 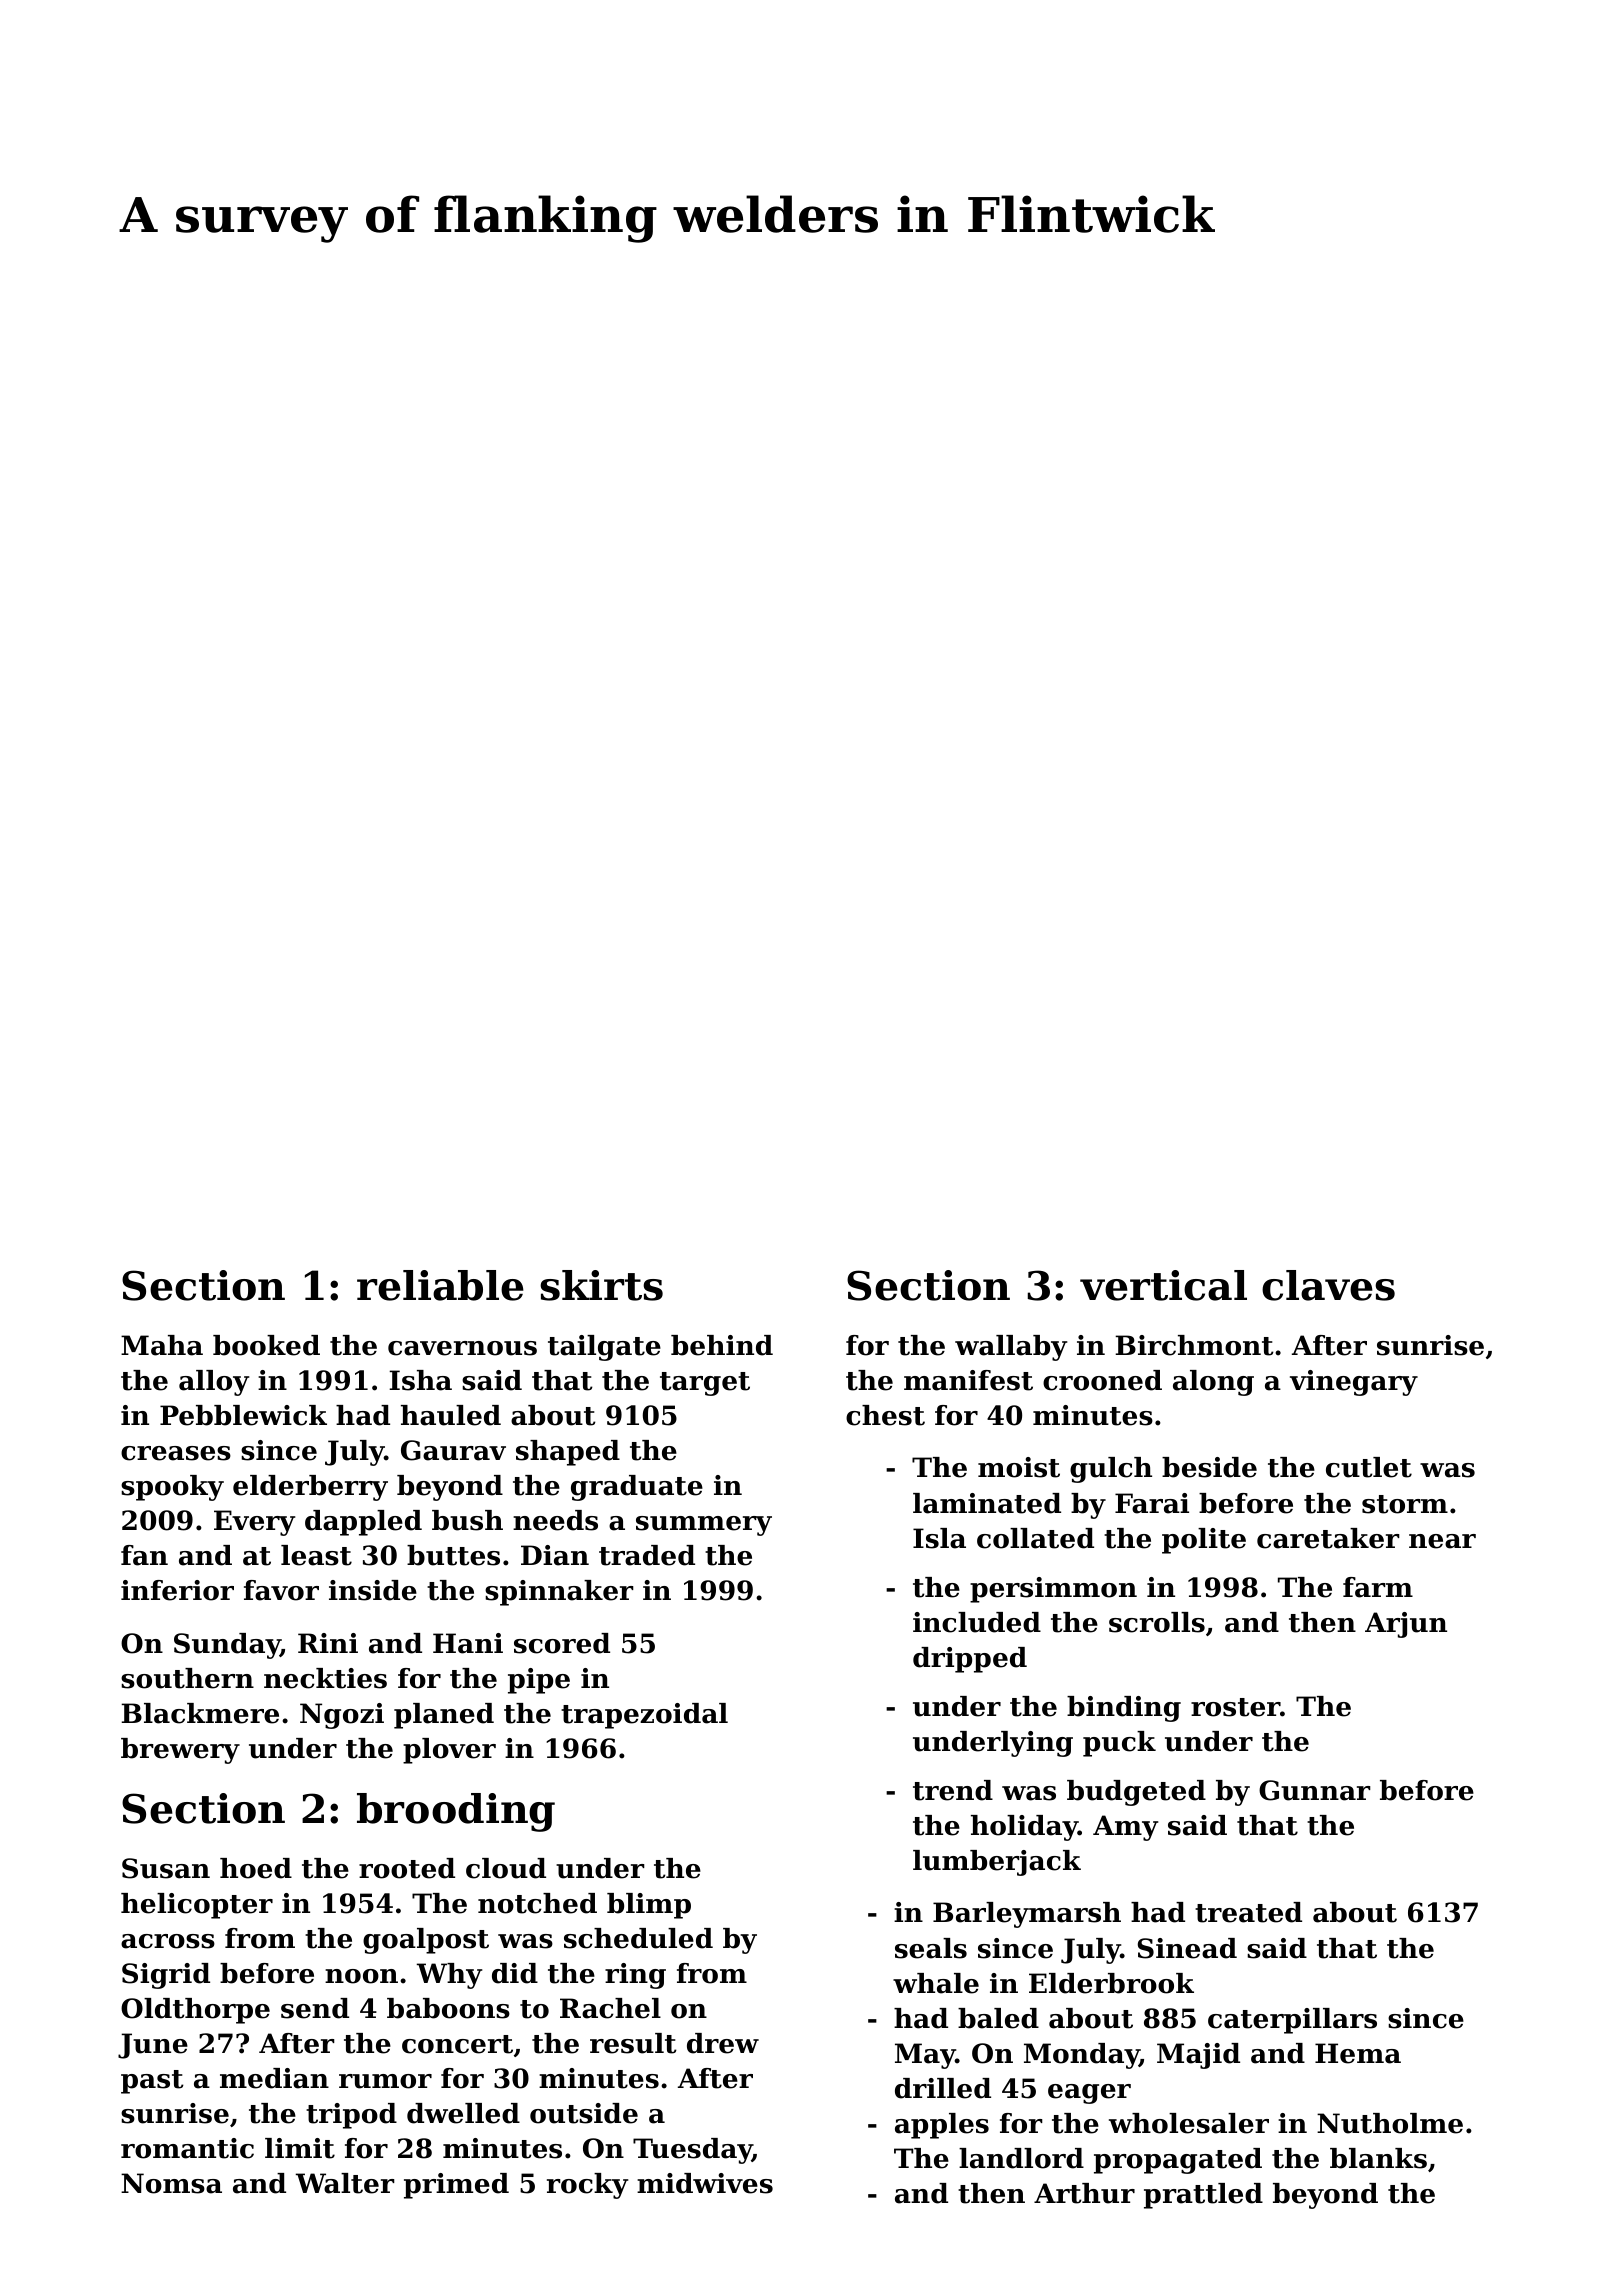 I want to click on Arthur, so click(x=1084, y=2193).
